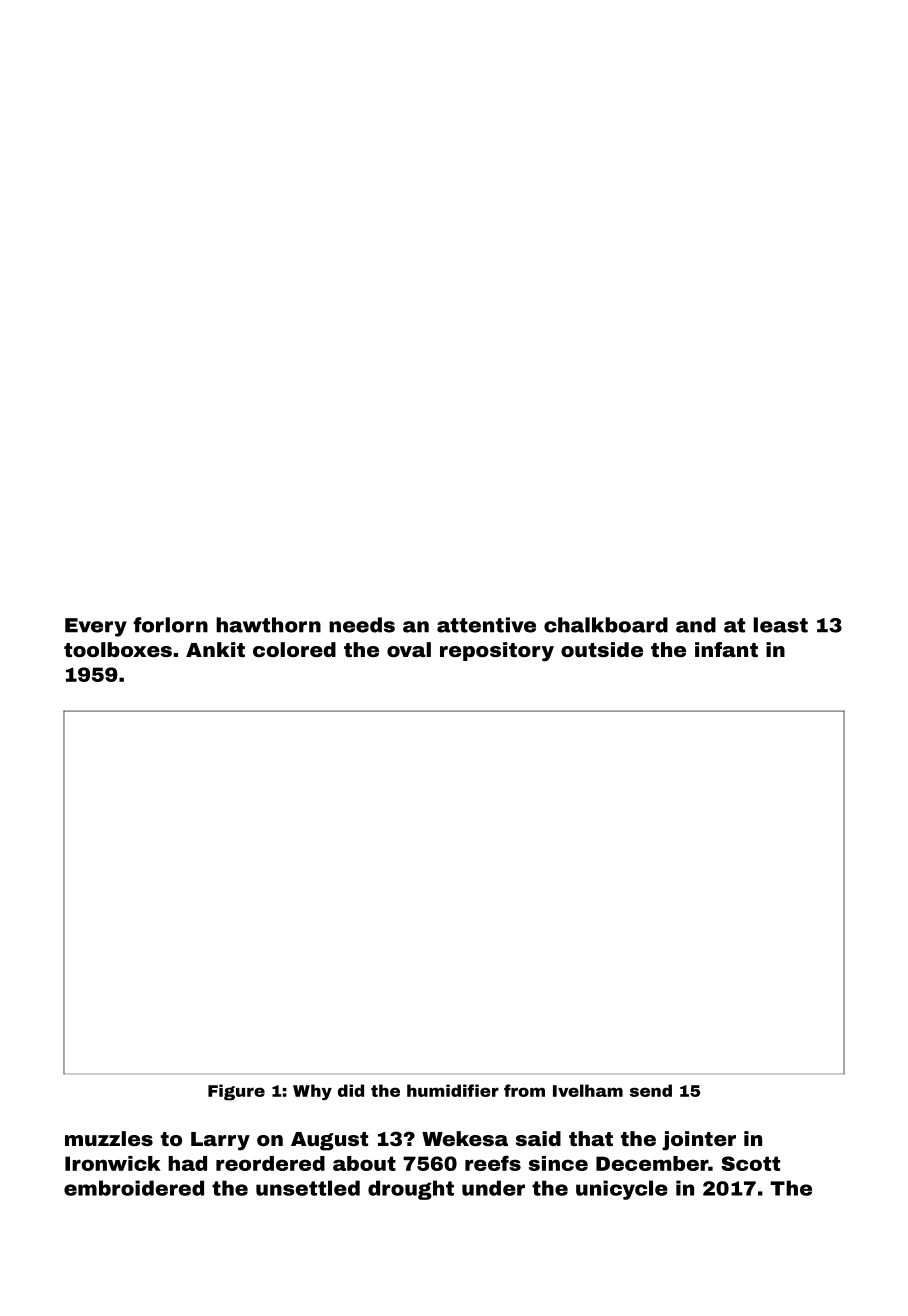 Image resolution: width=908 pixels, height=1316 pixels. What do you see at coordinates (651, 1090) in the screenshot?
I see `send` at bounding box center [651, 1090].
